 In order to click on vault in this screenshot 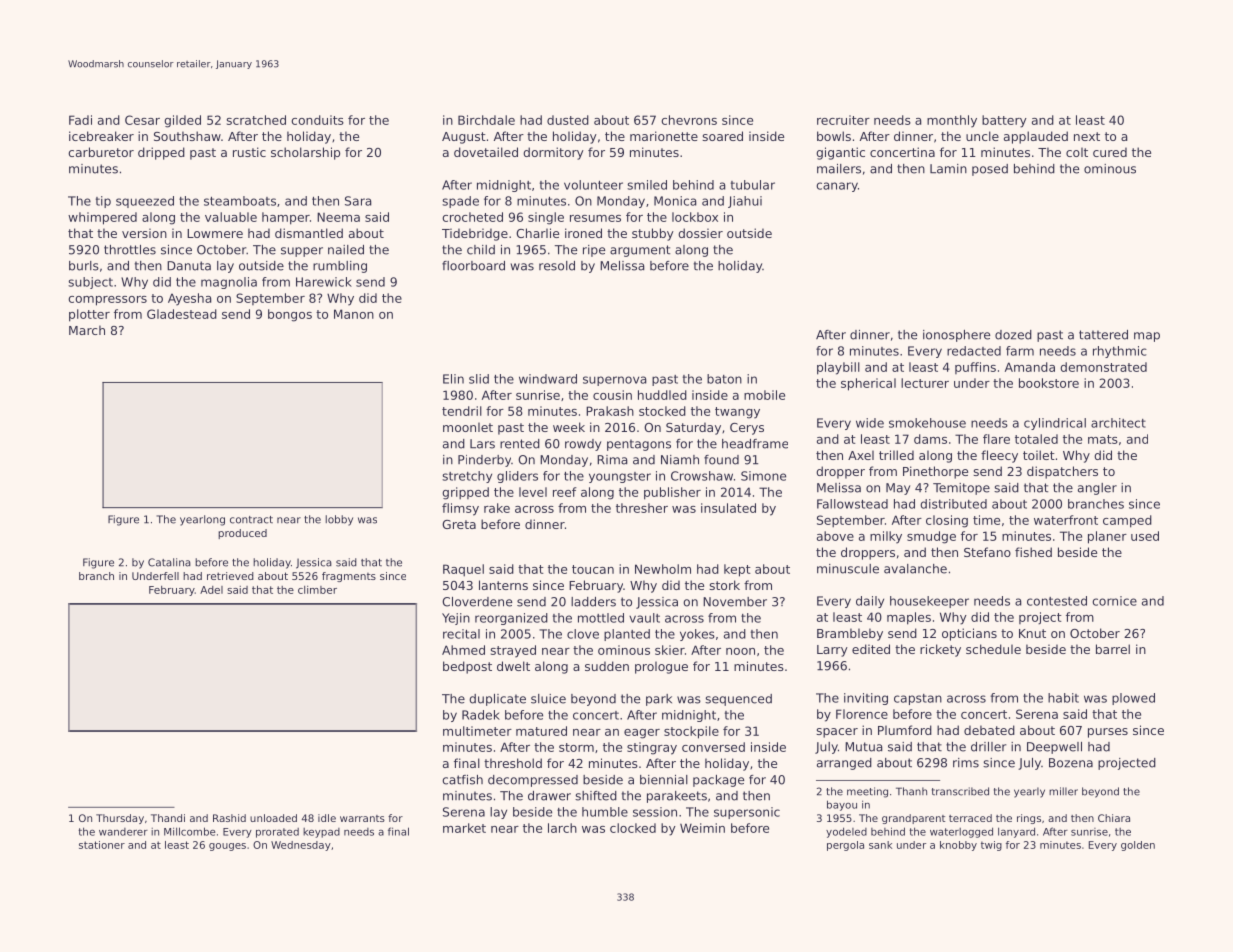, I will do `click(644, 618)`.
